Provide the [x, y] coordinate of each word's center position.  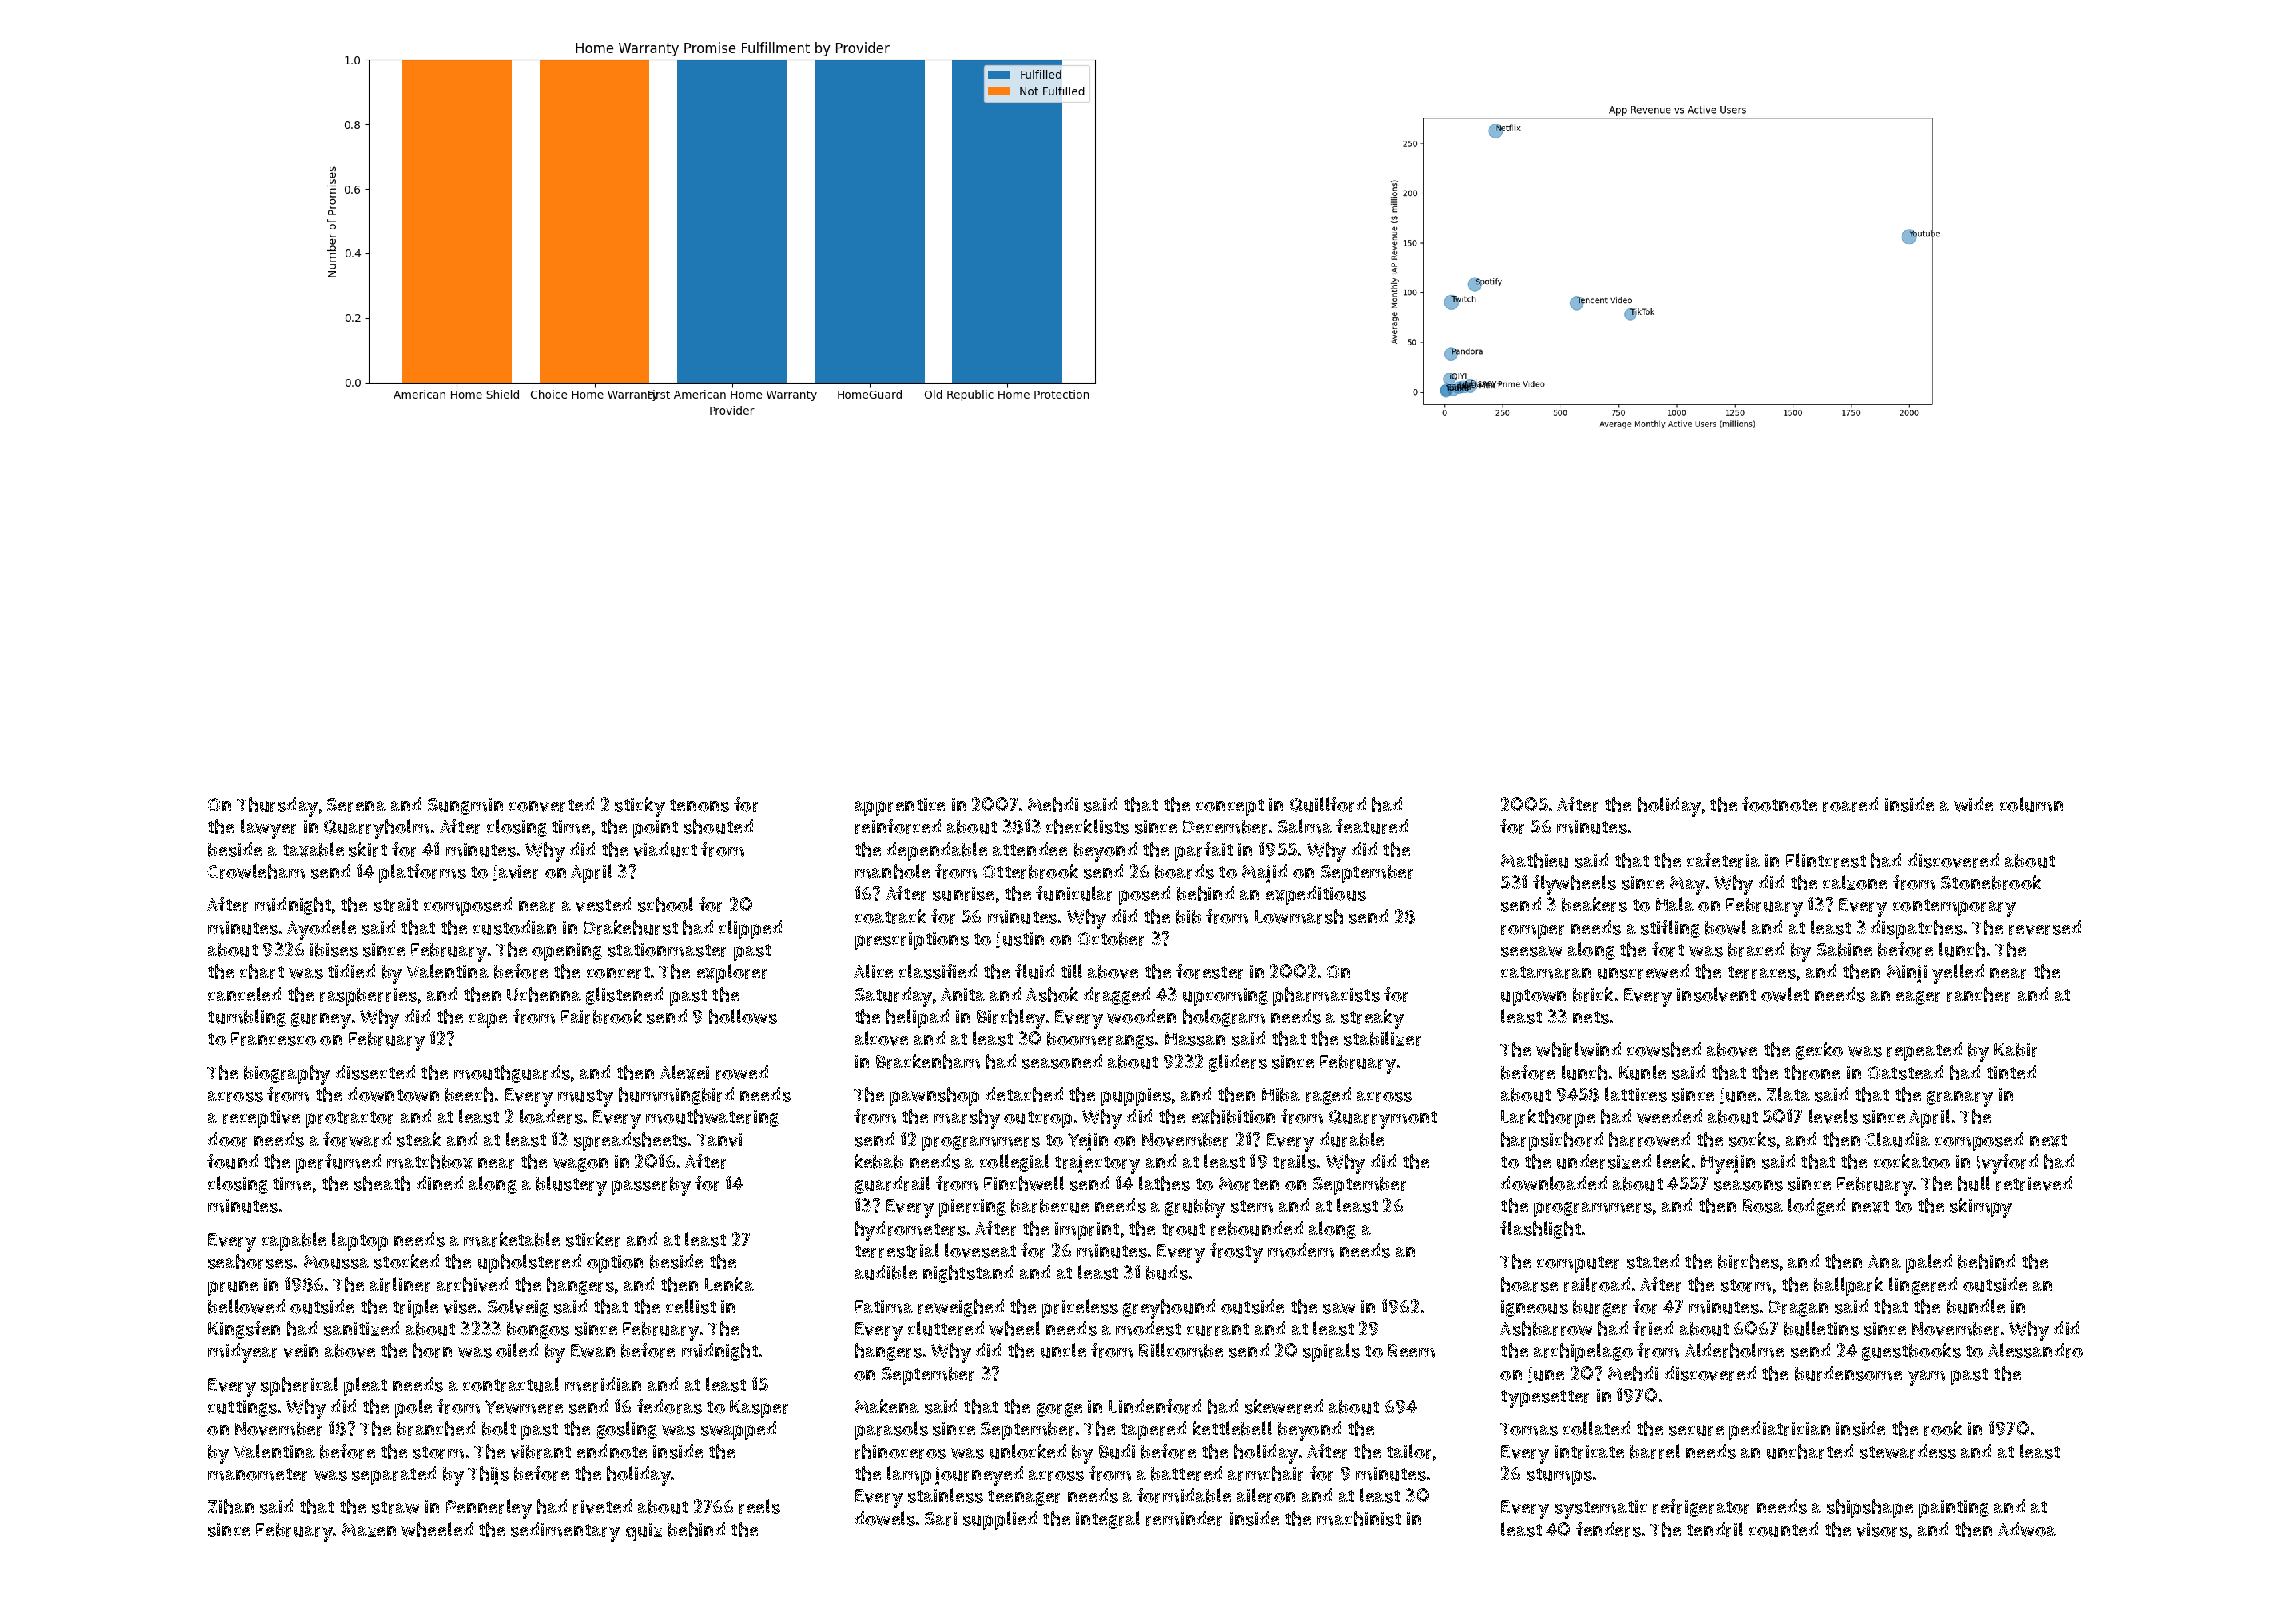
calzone [1855, 882]
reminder [1184, 1518]
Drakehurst [631, 927]
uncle [1063, 1350]
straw [395, 1507]
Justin [1020, 940]
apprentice [900, 807]
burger [1600, 1308]
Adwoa [2027, 1529]
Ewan [593, 1351]
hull [1974, 1183]
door [227, 1139]
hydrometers [910, 1231]
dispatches [1917, 929]
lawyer [268, 829]
